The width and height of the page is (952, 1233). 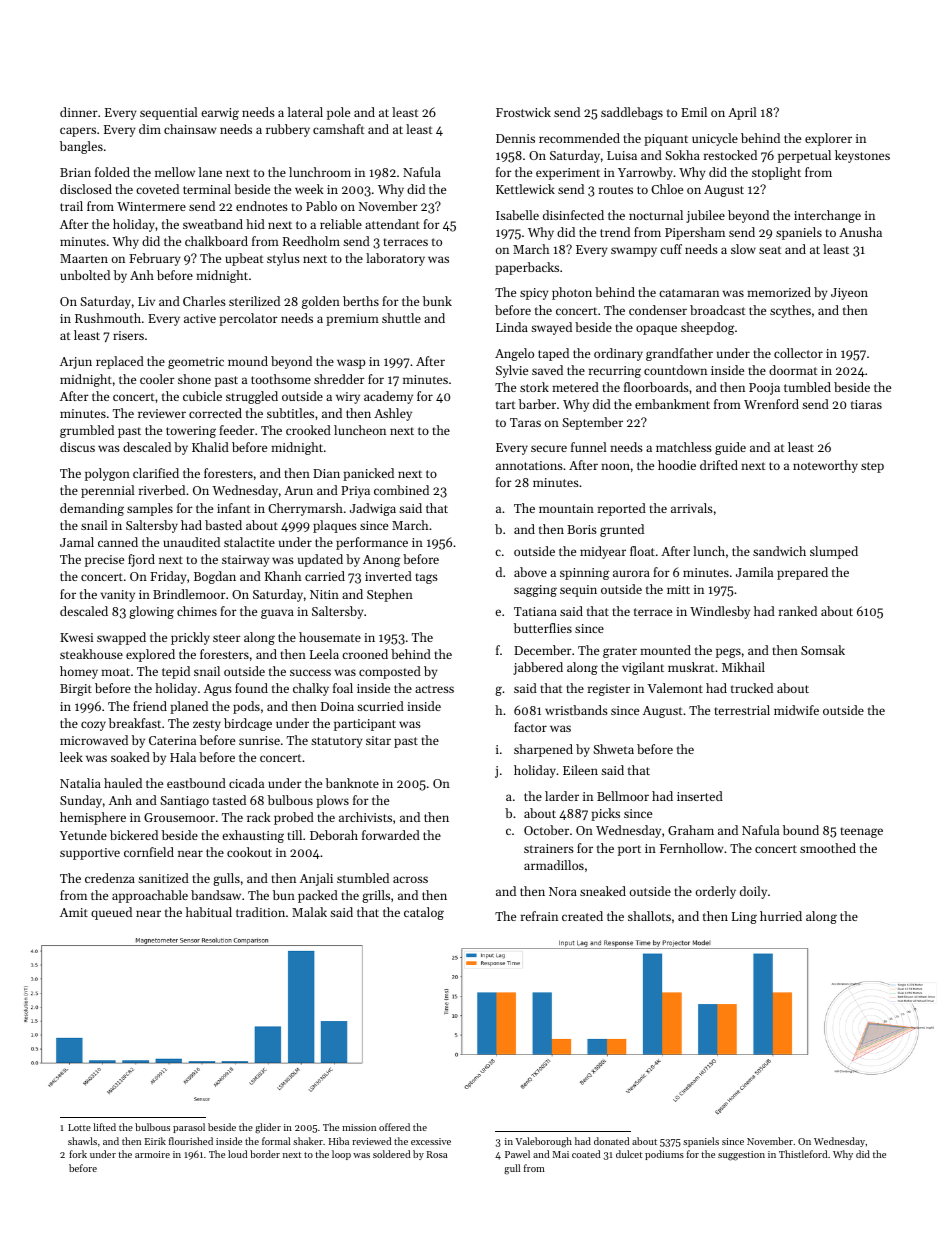 What do you see at coordinates (78, 132) in the page?
I see `capers` at bounding box center [78, 132].
